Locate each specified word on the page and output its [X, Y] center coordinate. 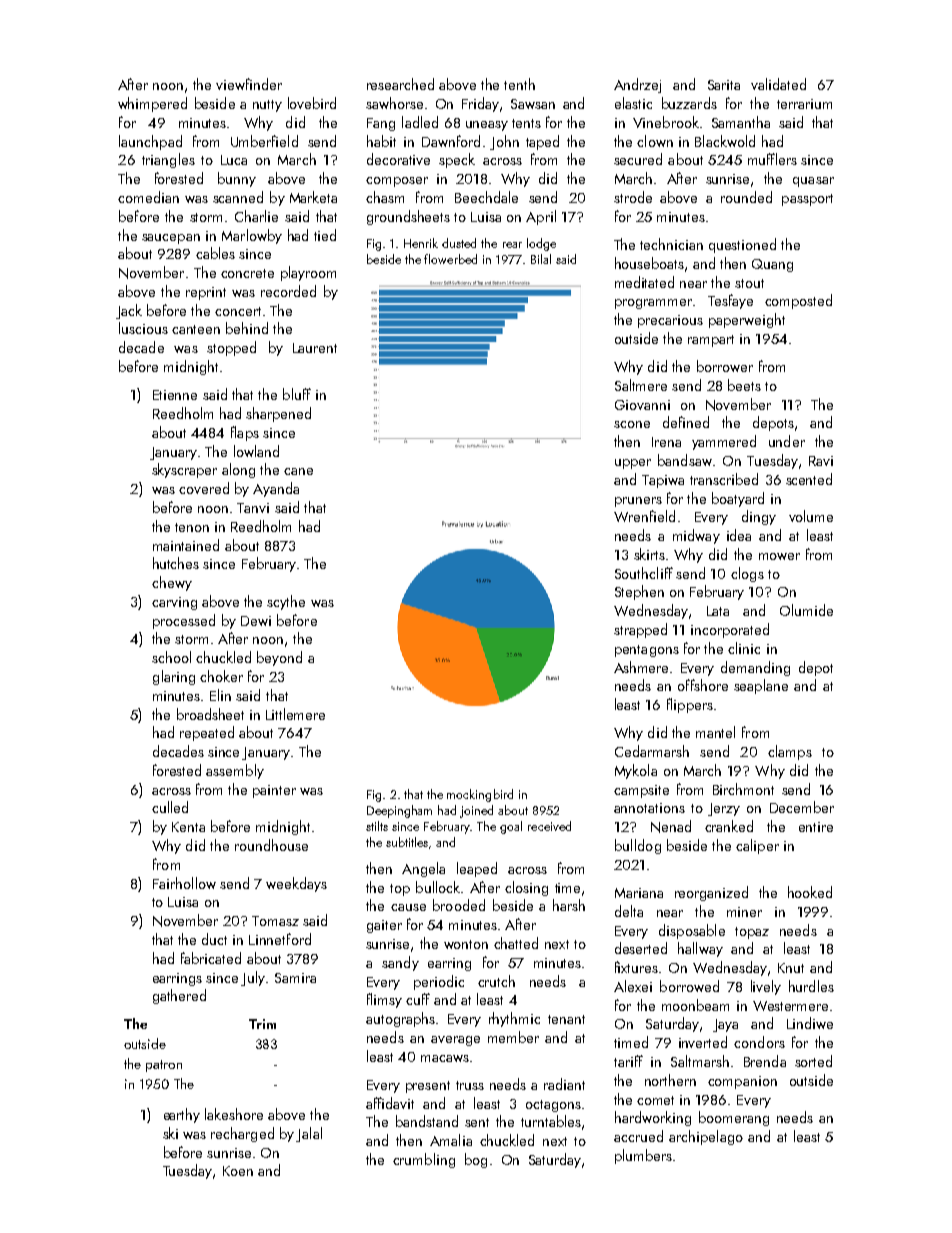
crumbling [424, 1160]
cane [298, 471]
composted [798, 301]
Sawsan [533, 104]
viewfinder [249, 84]
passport [807, 200]
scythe [286, 602]
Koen [238, 1171]
